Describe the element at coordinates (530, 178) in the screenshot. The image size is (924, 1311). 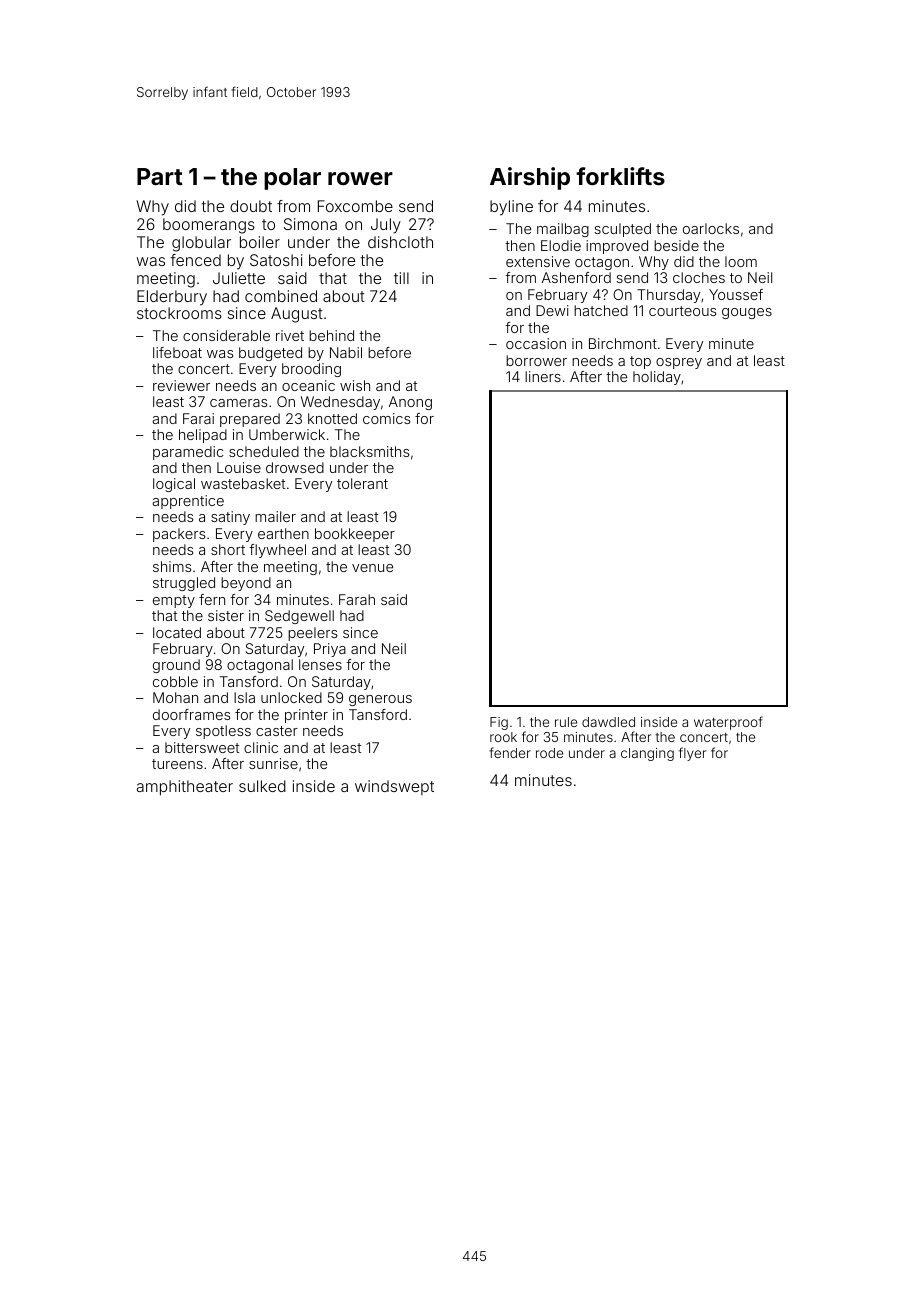
I see `Airship` at that location.
